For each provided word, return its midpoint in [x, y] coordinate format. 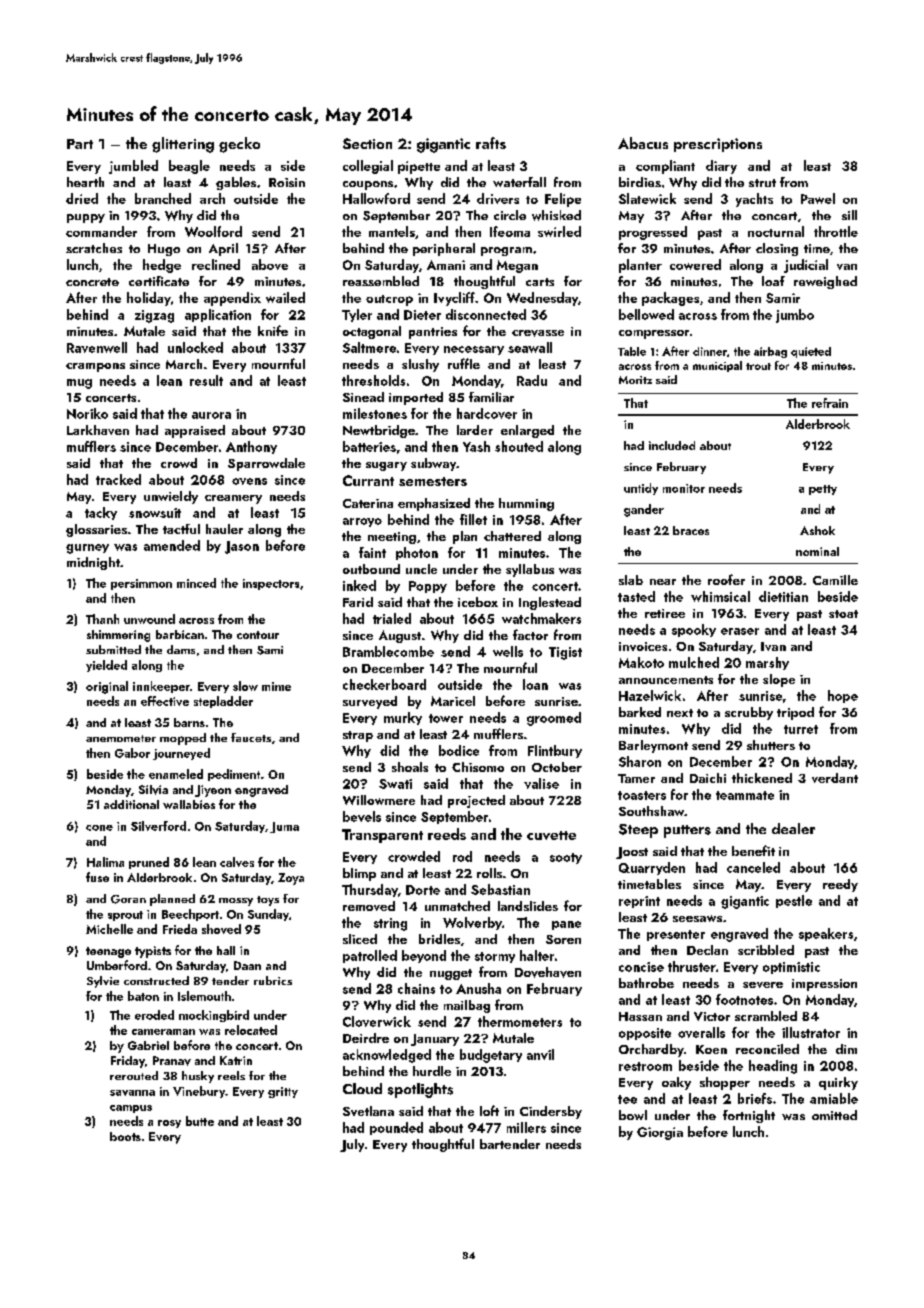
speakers [826, 934]
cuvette [551, 835]
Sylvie [103, 982]
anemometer [121, 738]
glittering [183, 145]
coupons [368, 185]
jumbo [795, 316]
